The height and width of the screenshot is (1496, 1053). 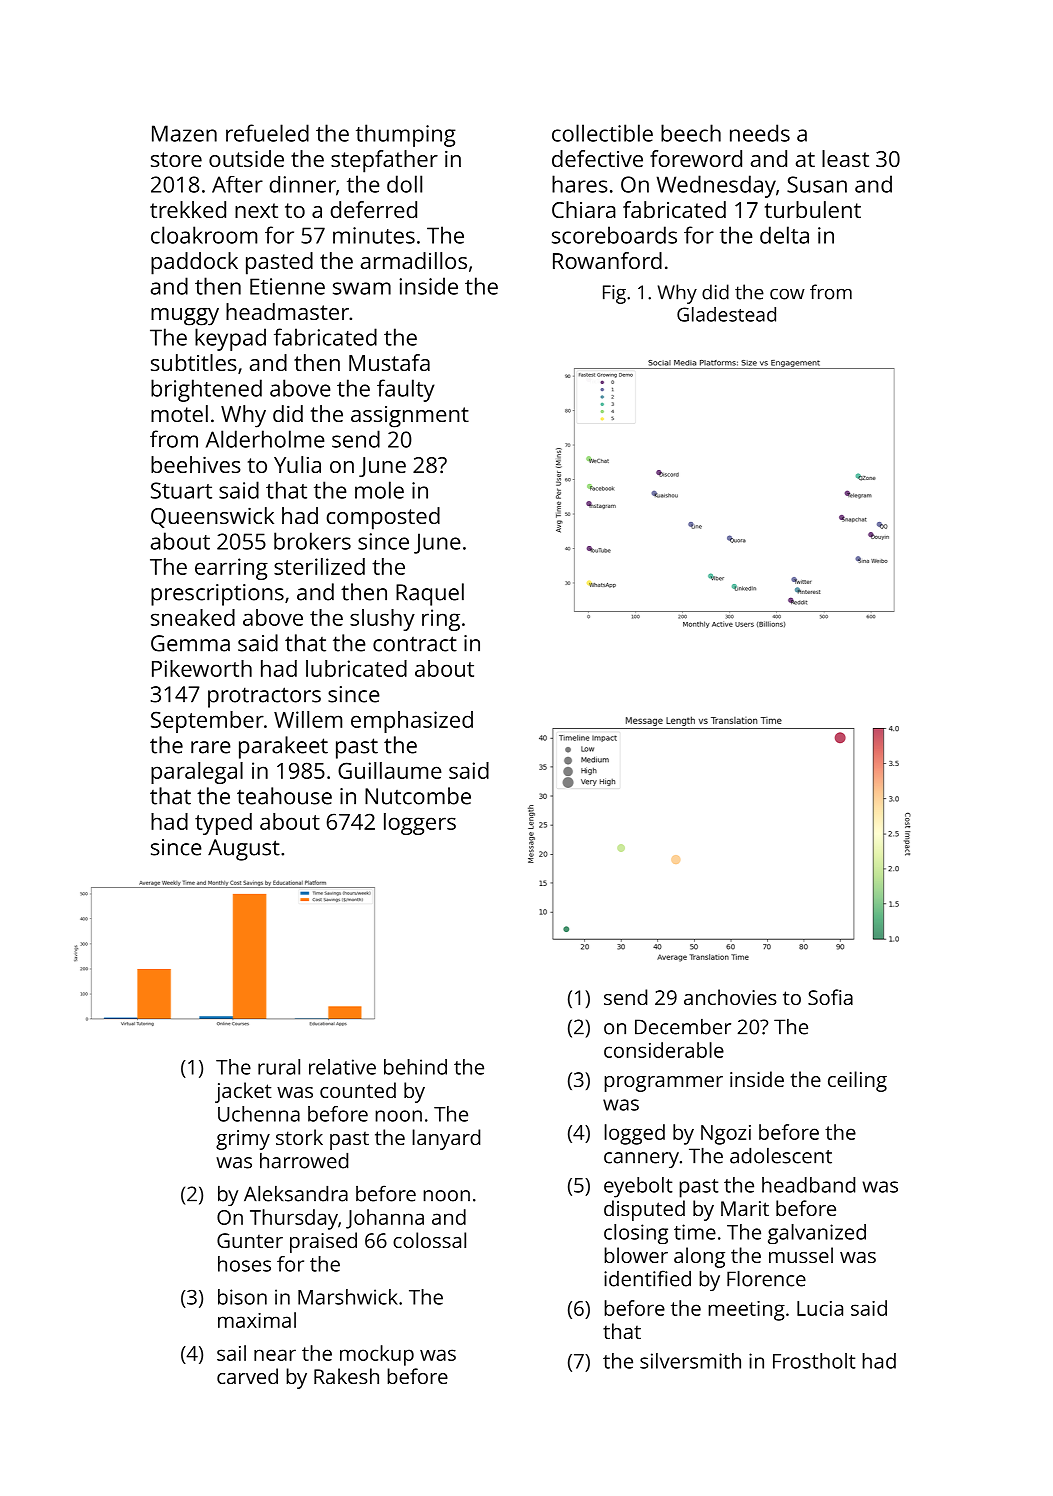 I want to click on ceiling, so click(x=857, y=1081).
